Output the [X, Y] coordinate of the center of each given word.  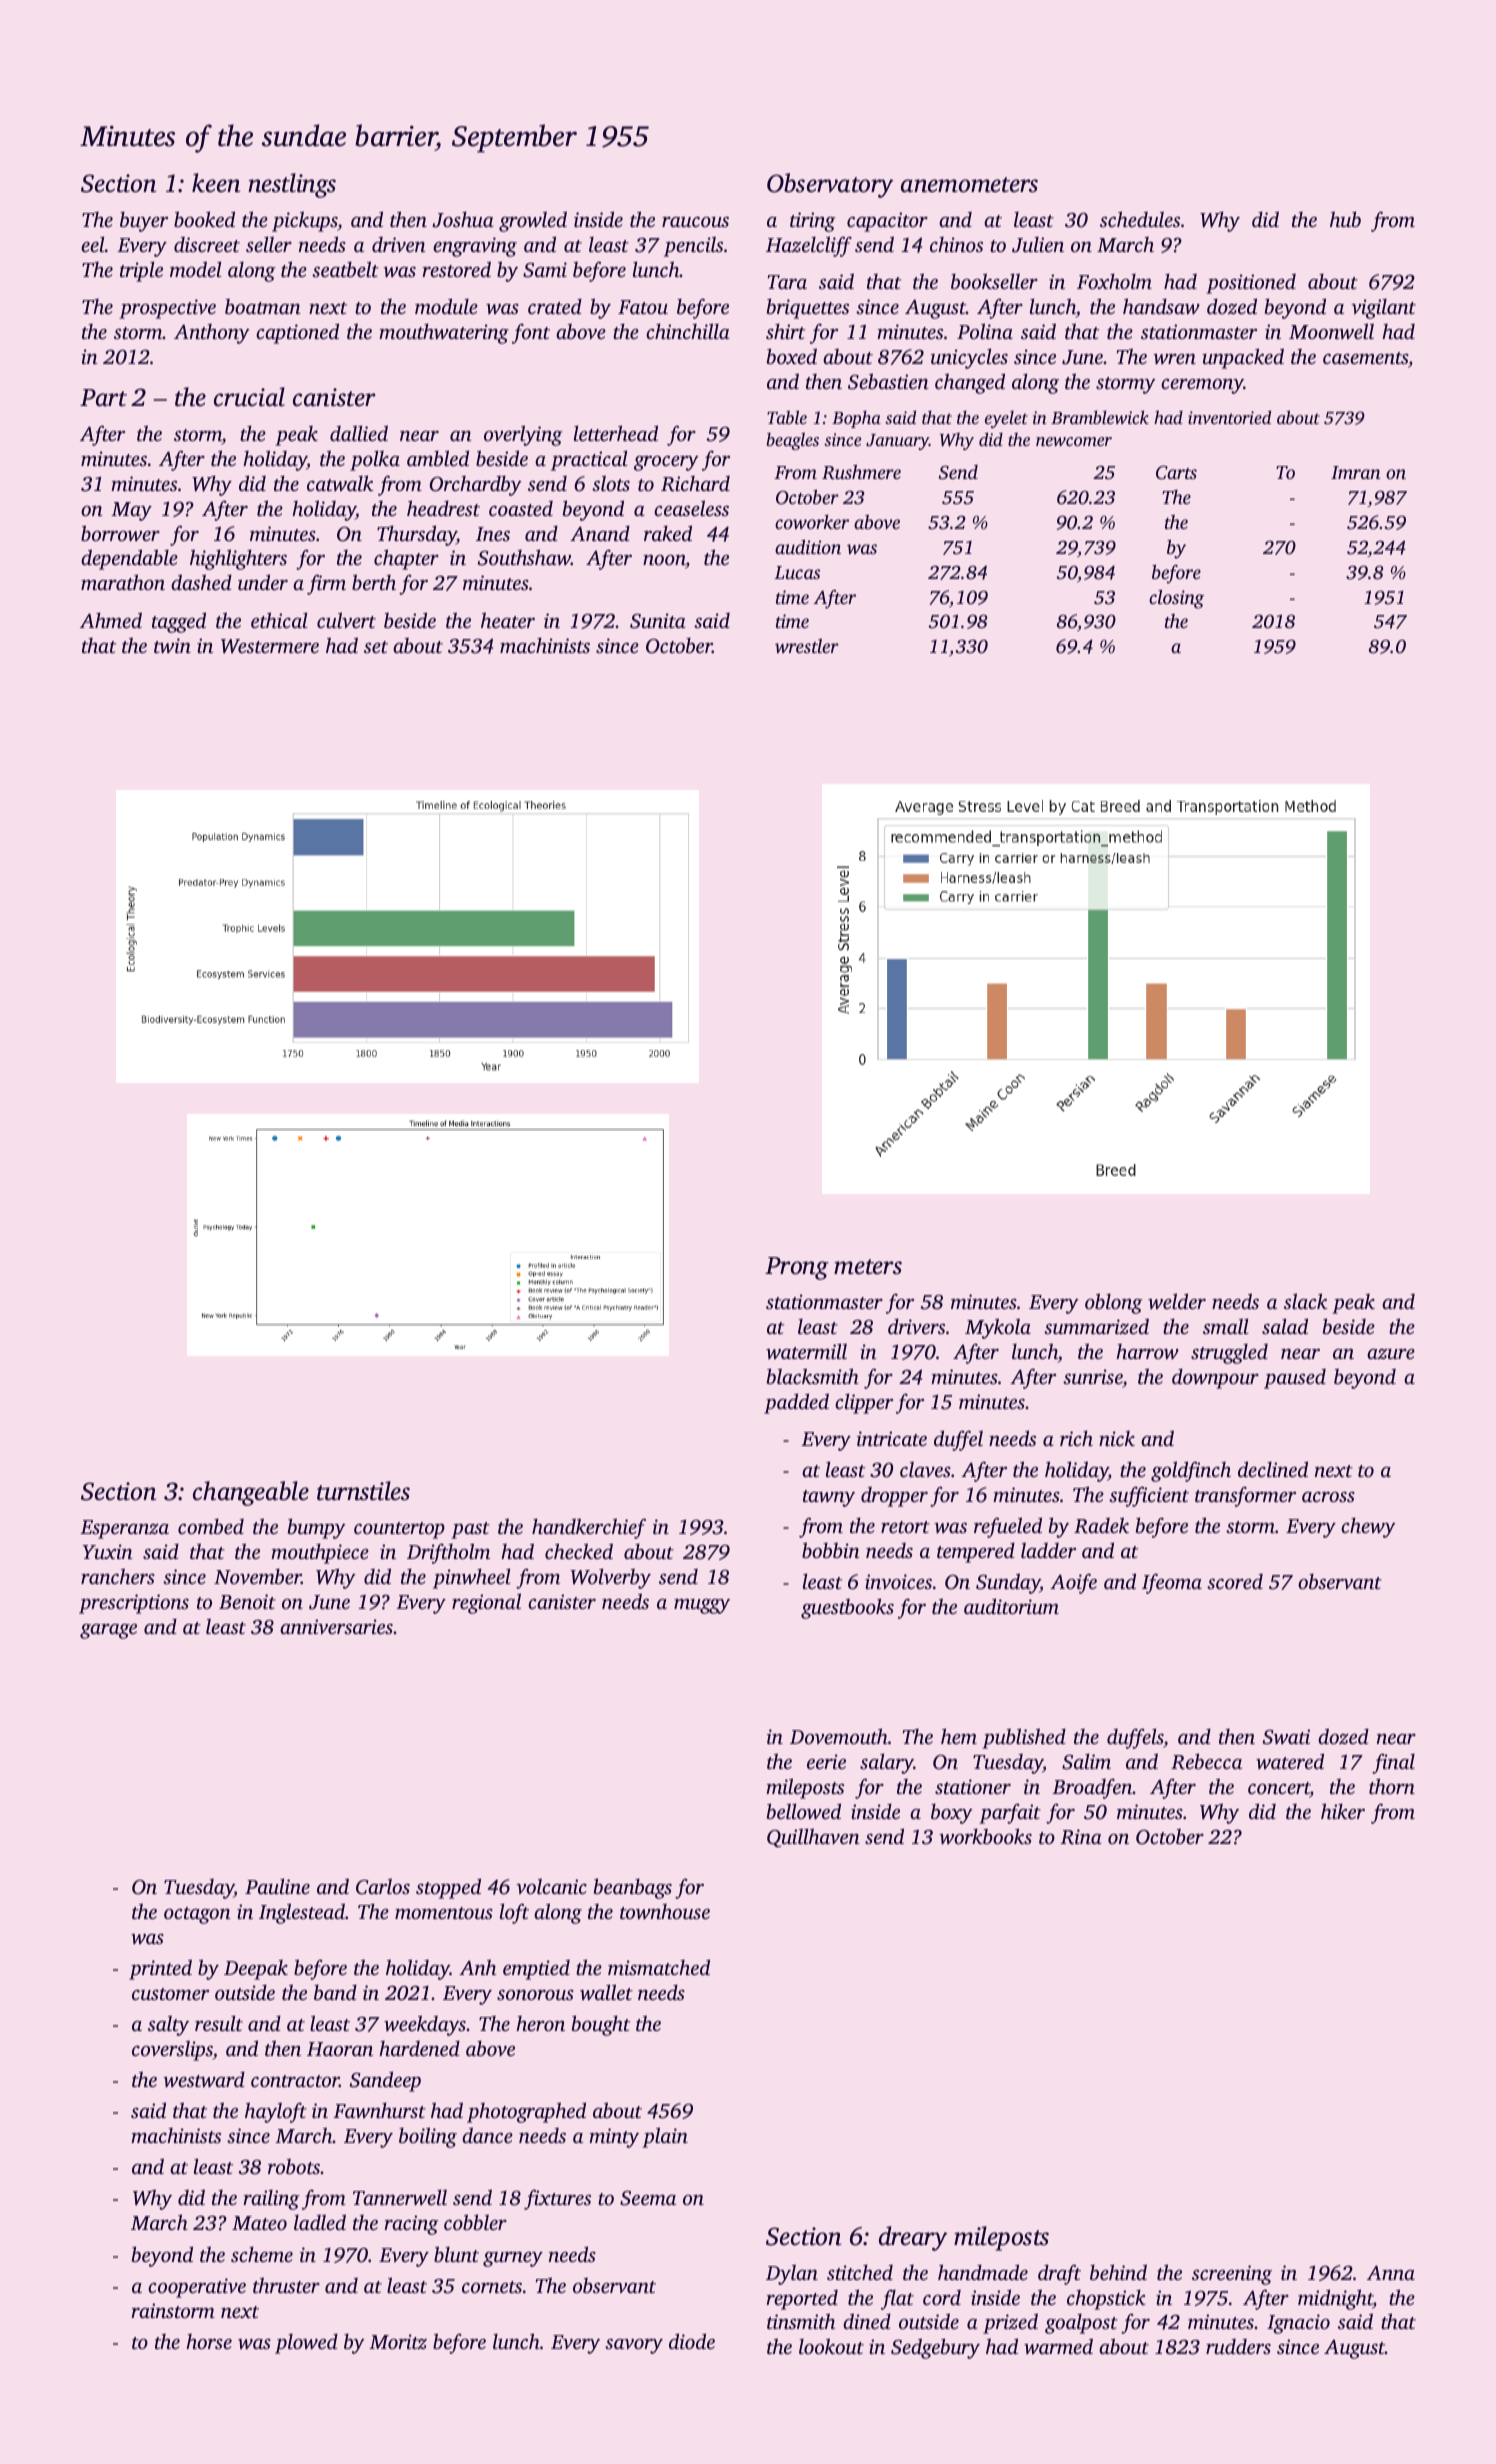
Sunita [658, 621]
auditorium [1011, 1606]
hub [1345, 219]
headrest [443, 508]
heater [508, 620]
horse [209, 2341]
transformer [1245, 1496]
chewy [1368, 1527]
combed [211, 1526]
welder [1177, 1301]
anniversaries [336, 1626]
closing [1176, 599]
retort [905, 1527]
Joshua [463, 219]
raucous [695, 221]
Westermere [270, 646]
